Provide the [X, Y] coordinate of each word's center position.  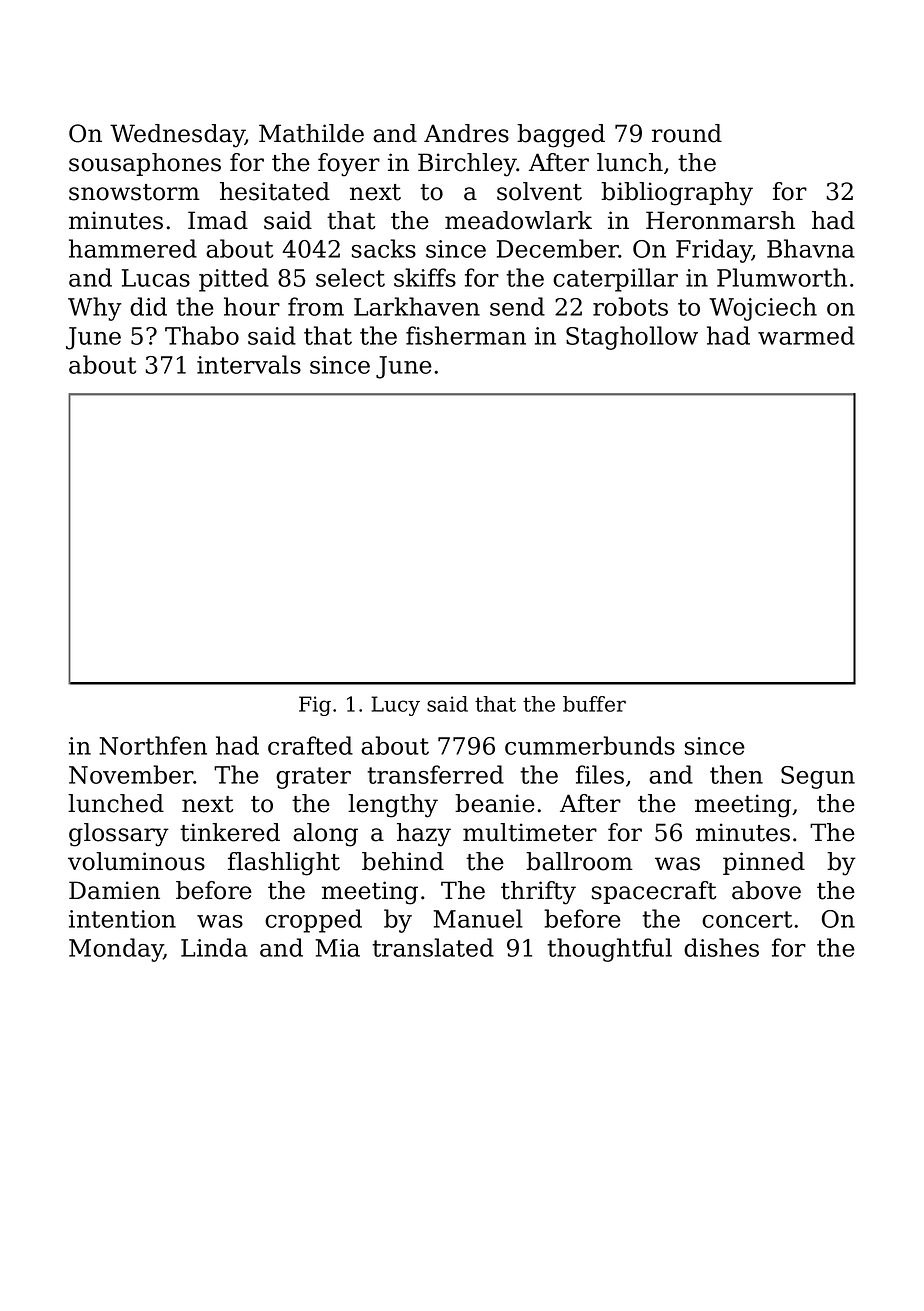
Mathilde [311, 133]
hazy [424, 835]
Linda [214, 947]
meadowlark [518, 220]
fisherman [466, 335]
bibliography [677, 194]
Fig [315, 706]
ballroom [579, 861]
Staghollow [632, 338]
